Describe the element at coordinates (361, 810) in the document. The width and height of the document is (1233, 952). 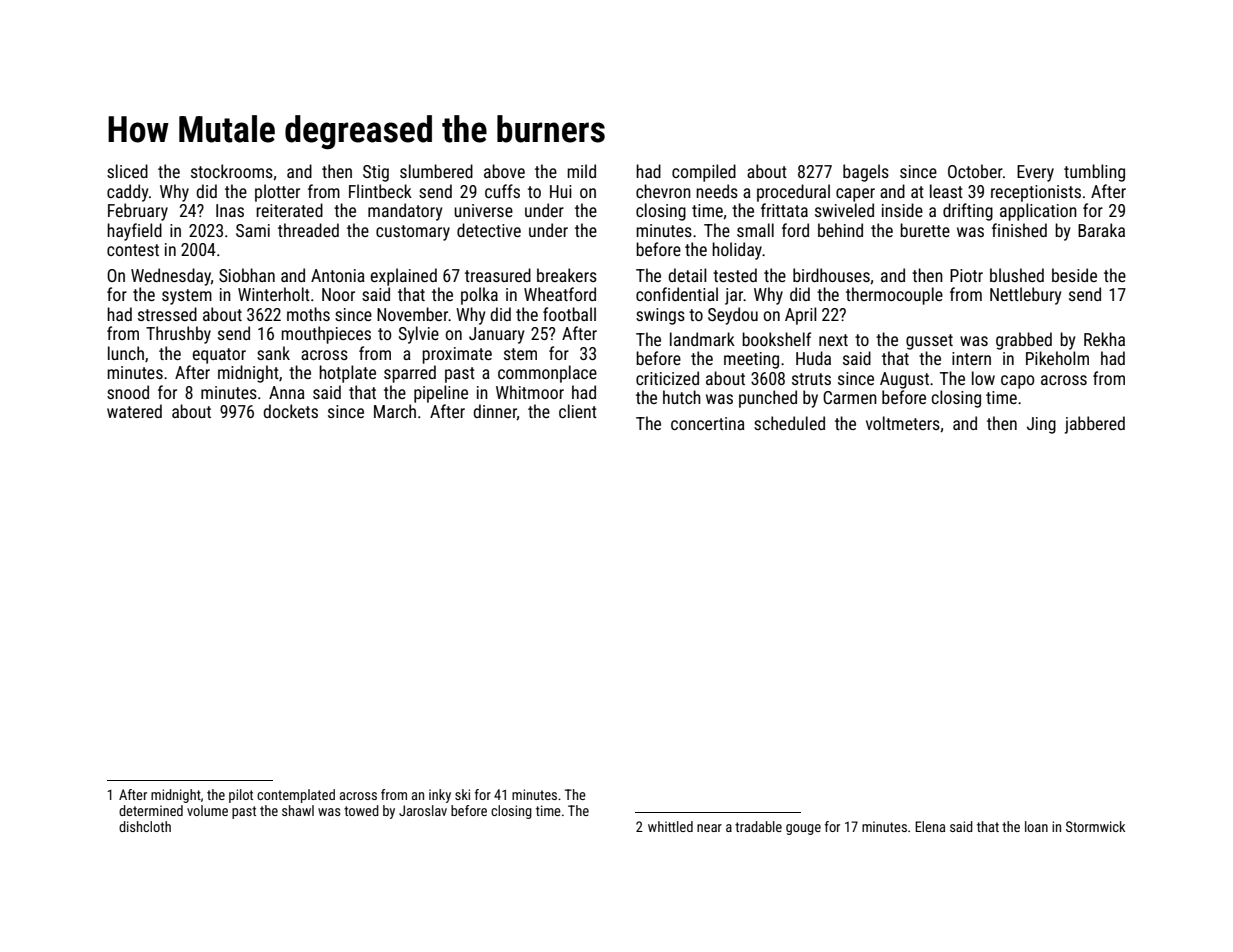
I see `towed` at that location.
